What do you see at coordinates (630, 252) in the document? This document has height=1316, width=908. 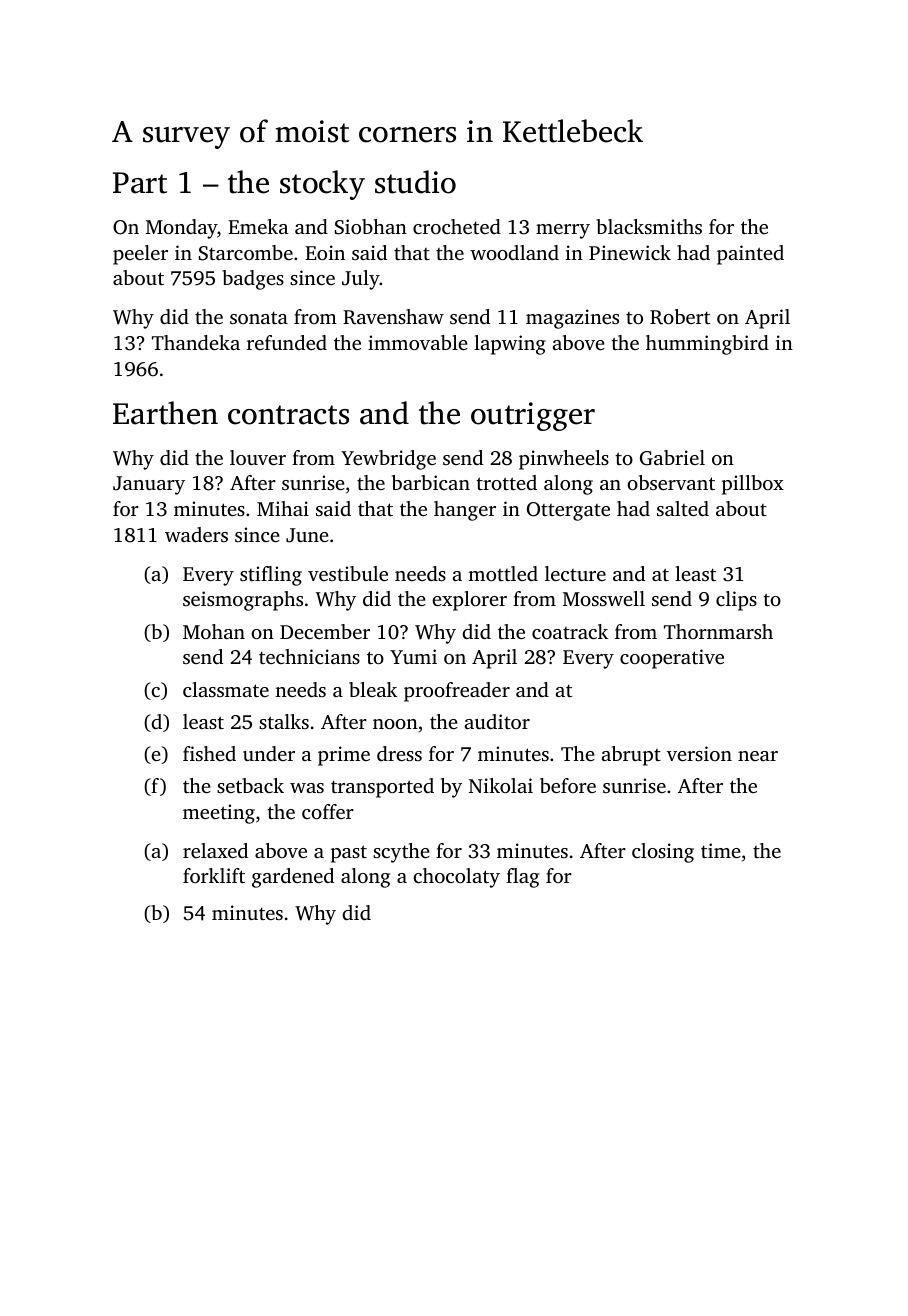 I see `Pinewick` at bounding box center [630, 252].
